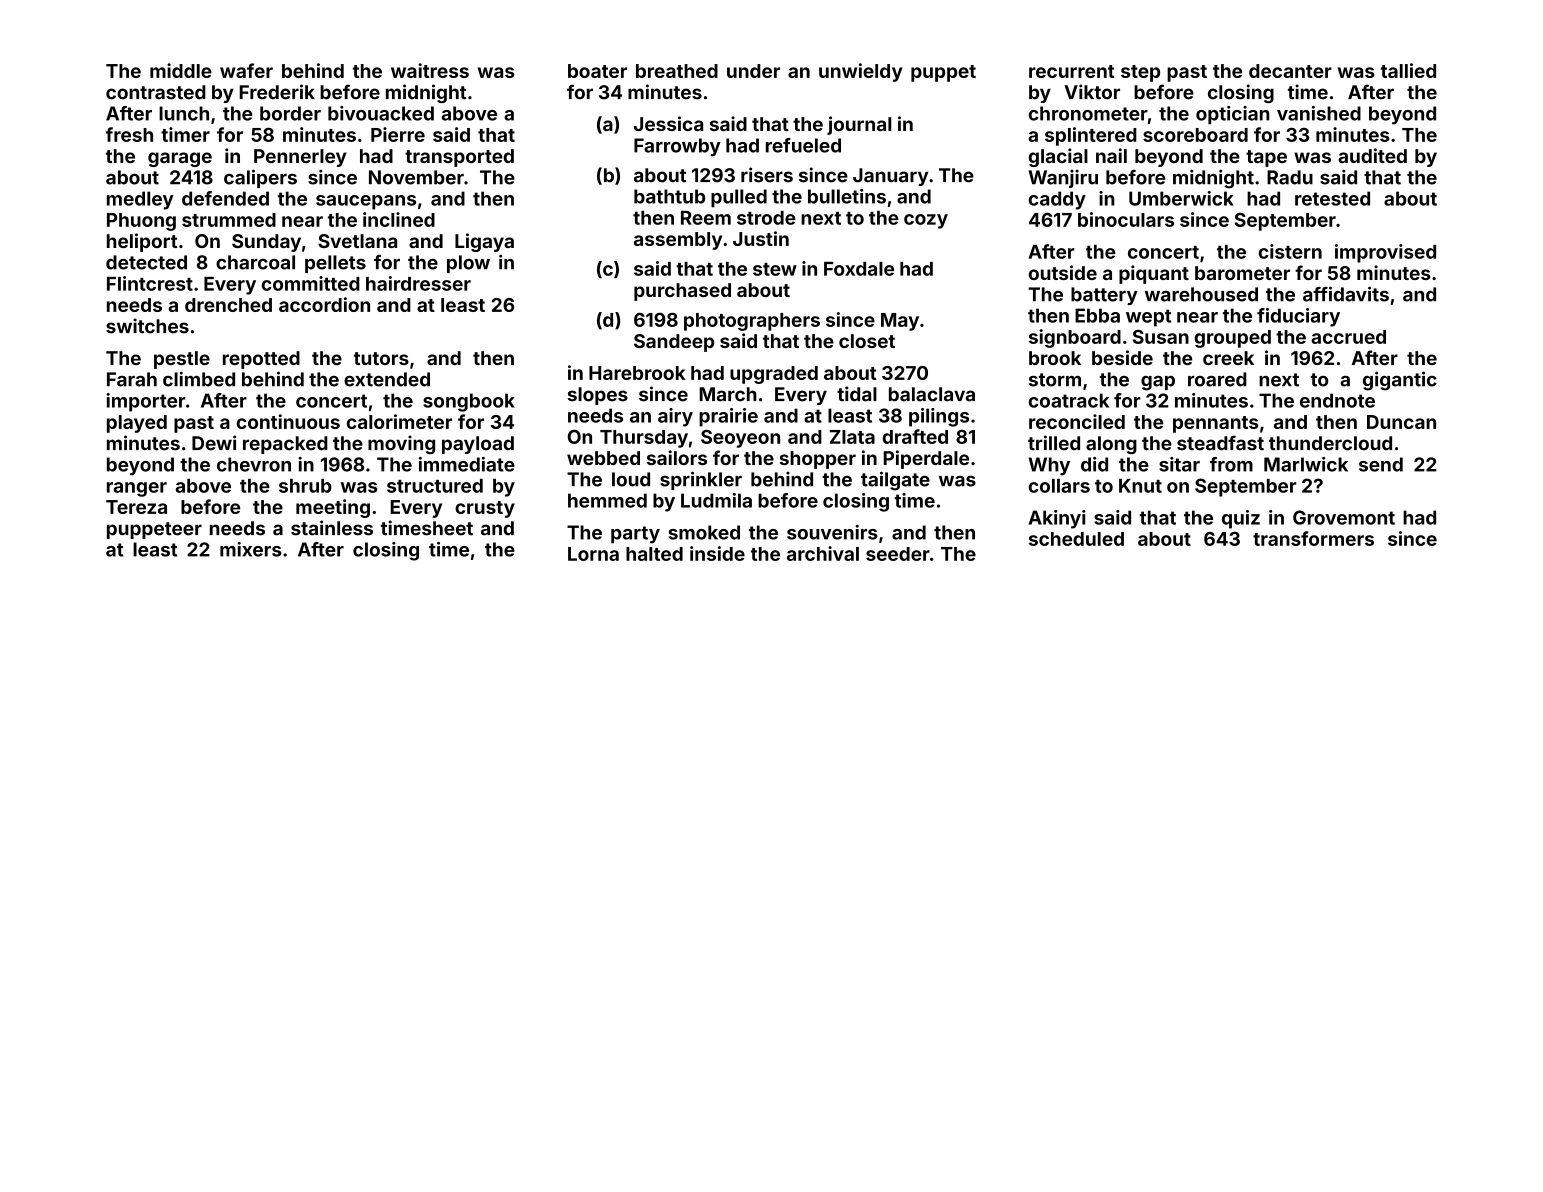 This page has width=1543, height=1192. Describe the element at coordinates (478, 445) in the page. I see `payload` at that location.
